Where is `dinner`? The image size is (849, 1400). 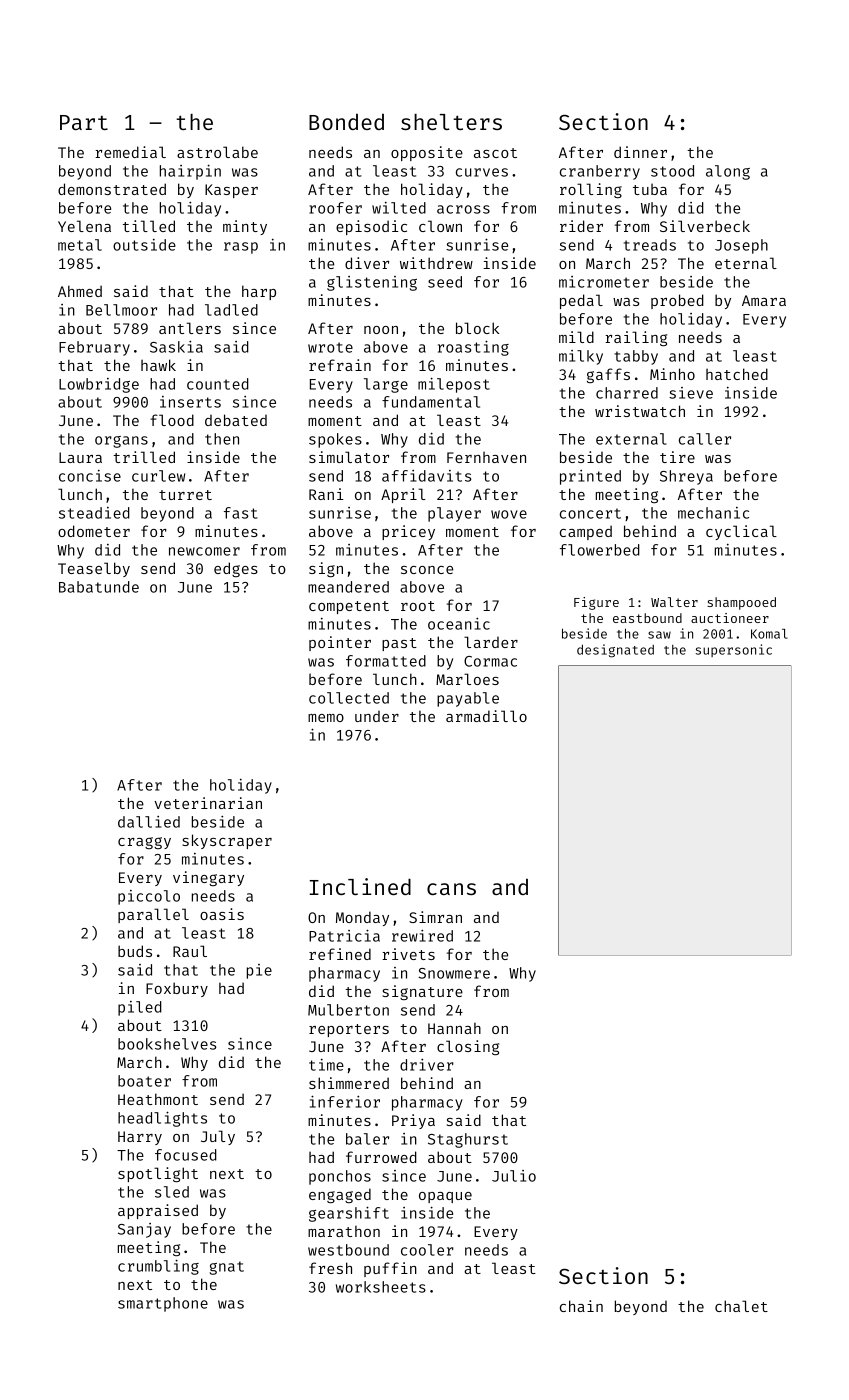 dinner is located at coordinates (640, 152).
